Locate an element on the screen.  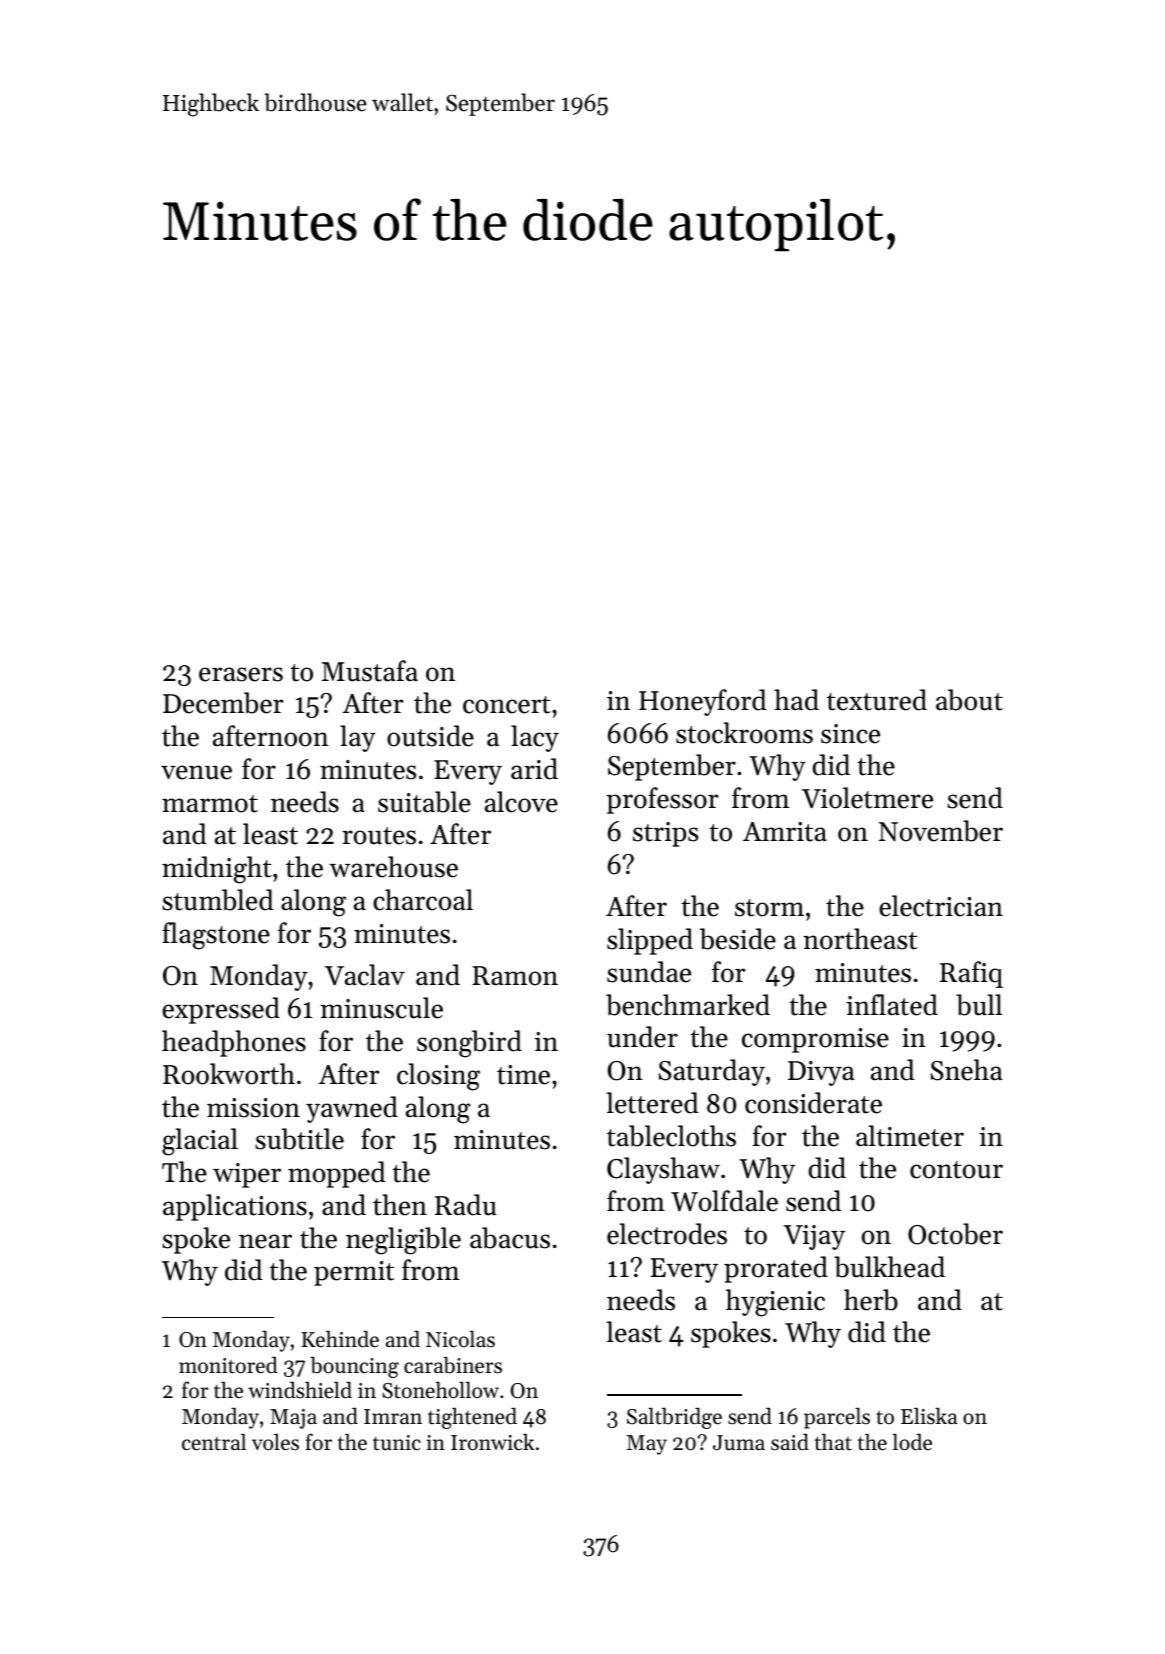
alcove is located at coordinates (521, 802).
